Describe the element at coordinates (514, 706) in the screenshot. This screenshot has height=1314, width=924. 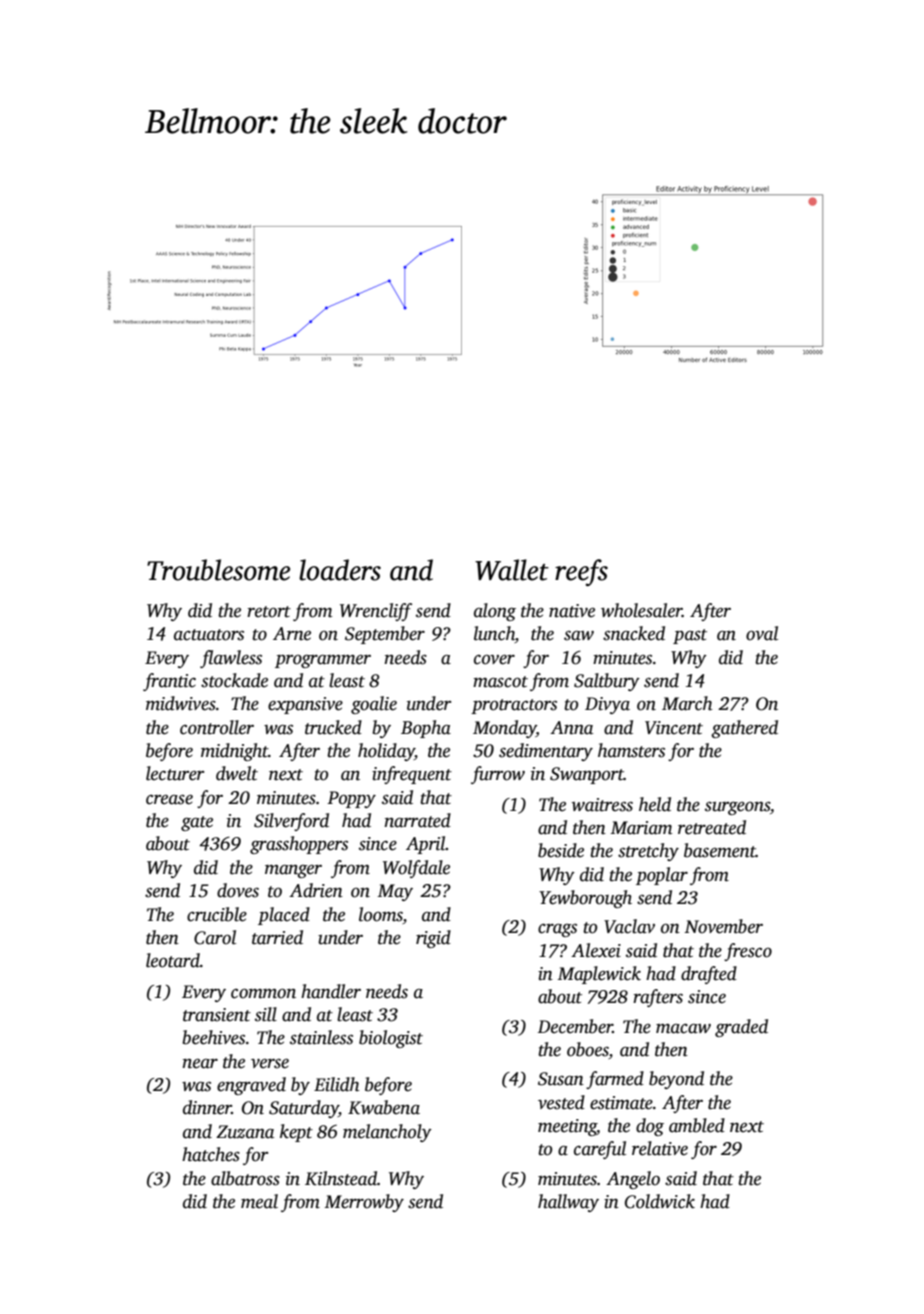
I see `protractors` at that location.
